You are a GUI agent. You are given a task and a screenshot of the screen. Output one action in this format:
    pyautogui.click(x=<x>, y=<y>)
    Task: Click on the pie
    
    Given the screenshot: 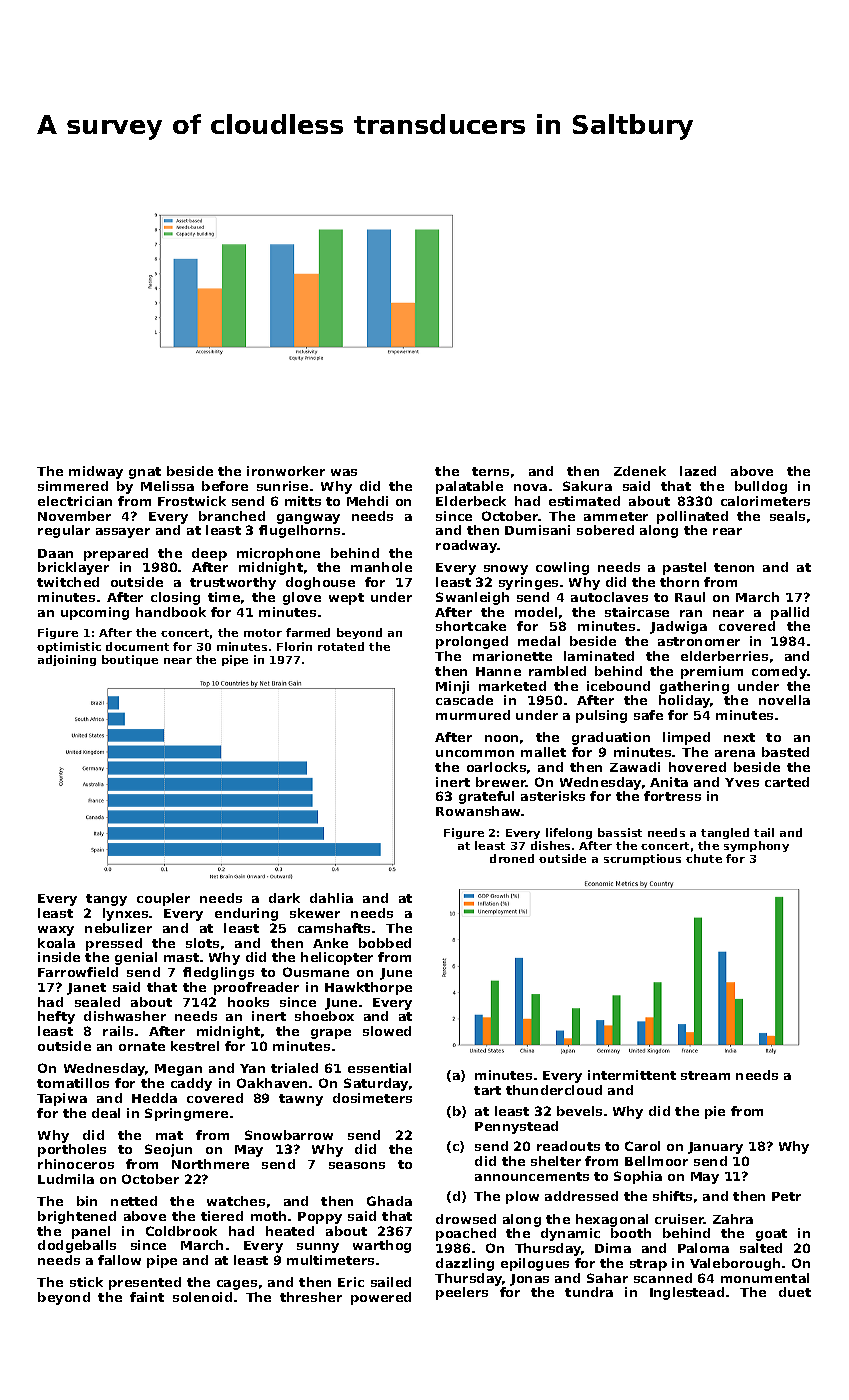 What is the action you would take?
    pyautogui.click(x=715, y=1112)
